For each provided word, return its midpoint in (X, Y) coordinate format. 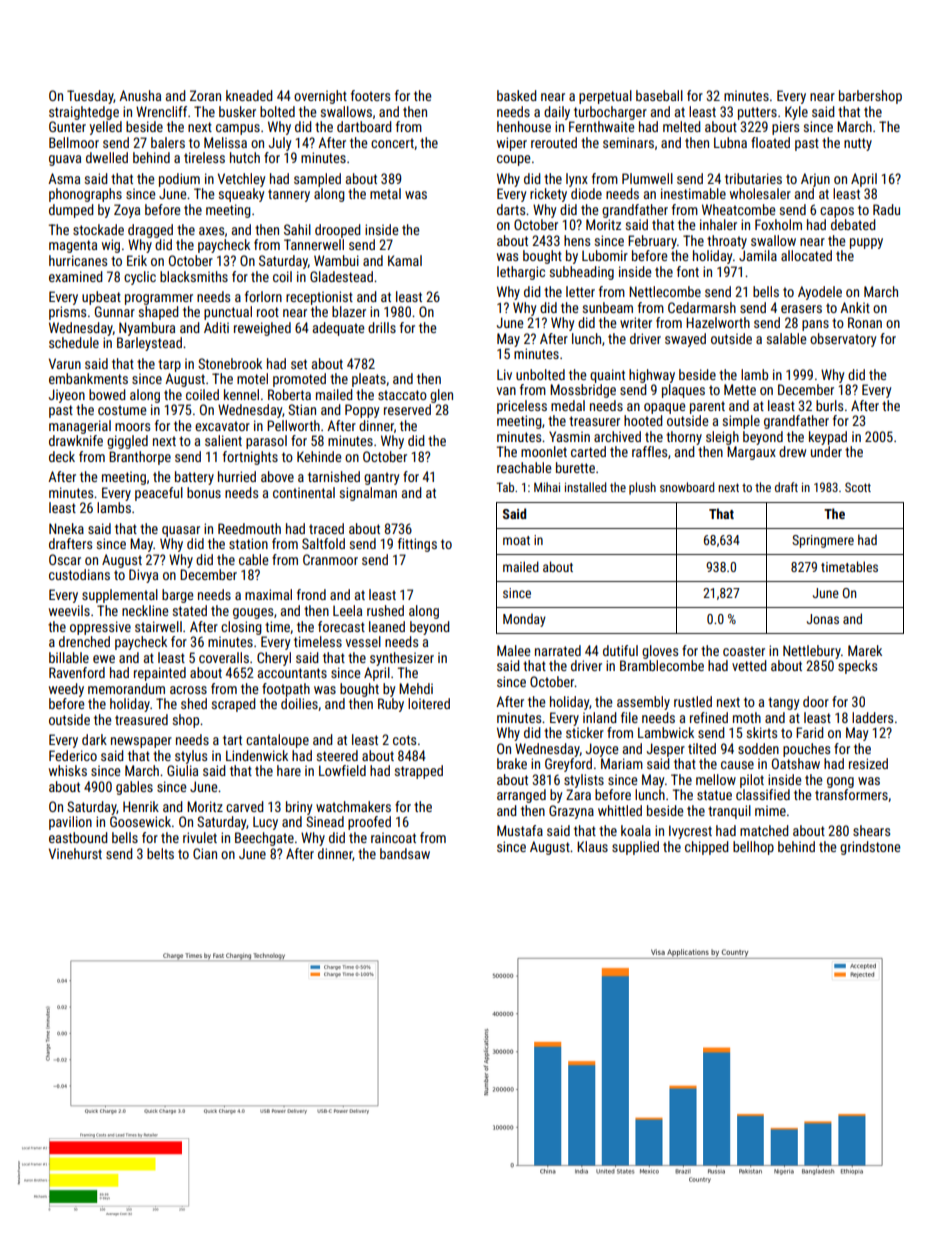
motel (252, 378)
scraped (233, 705)
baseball (659, 95)
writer (636, 322)
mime (770, 810)
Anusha (140, 95)
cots (404, 740)
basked (516, 95)
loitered (429, 703)
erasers (801, 309)
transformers (851, 794)
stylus (191, 757)
